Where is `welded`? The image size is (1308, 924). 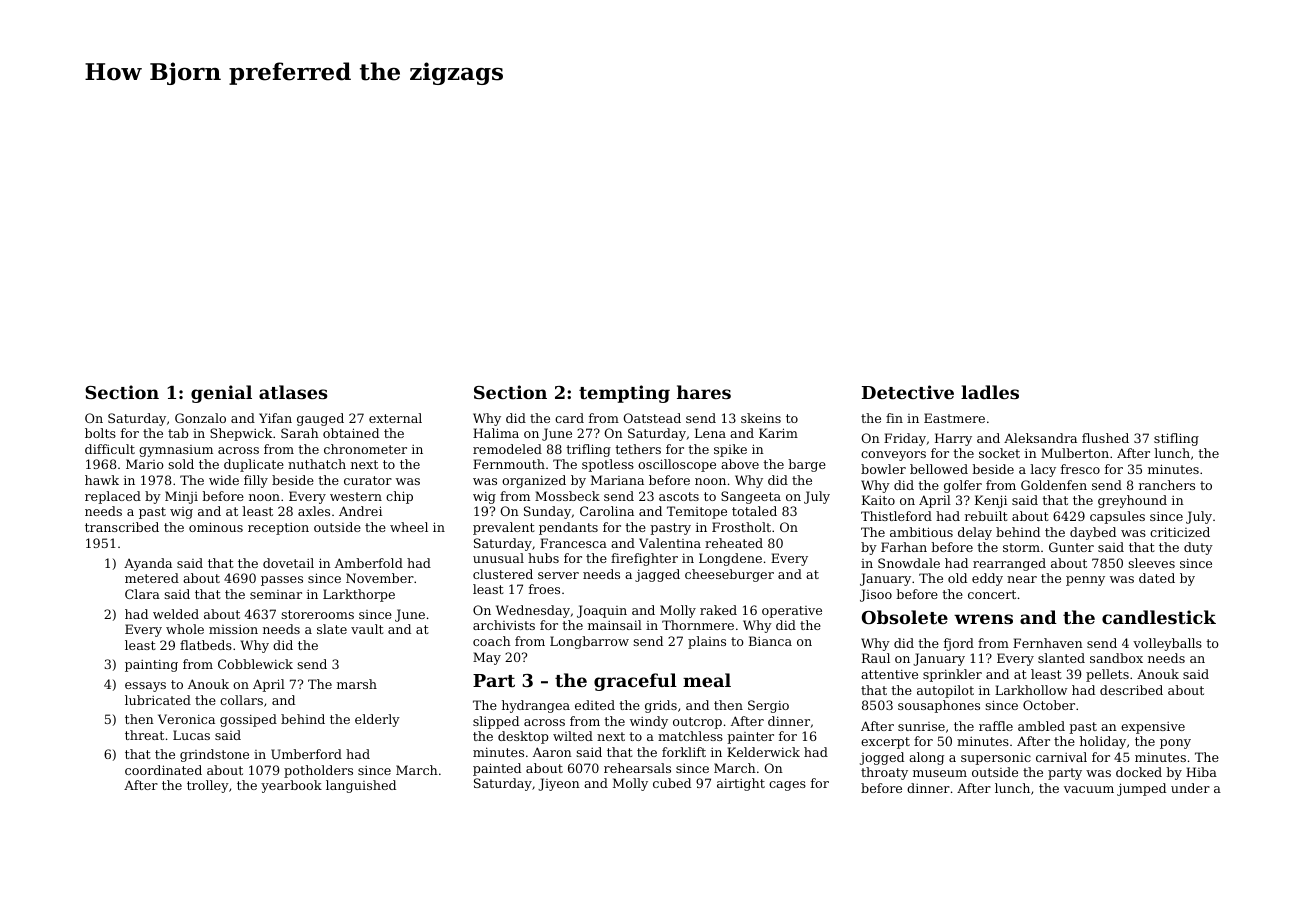 welded is located at coordinates (176, 614).
